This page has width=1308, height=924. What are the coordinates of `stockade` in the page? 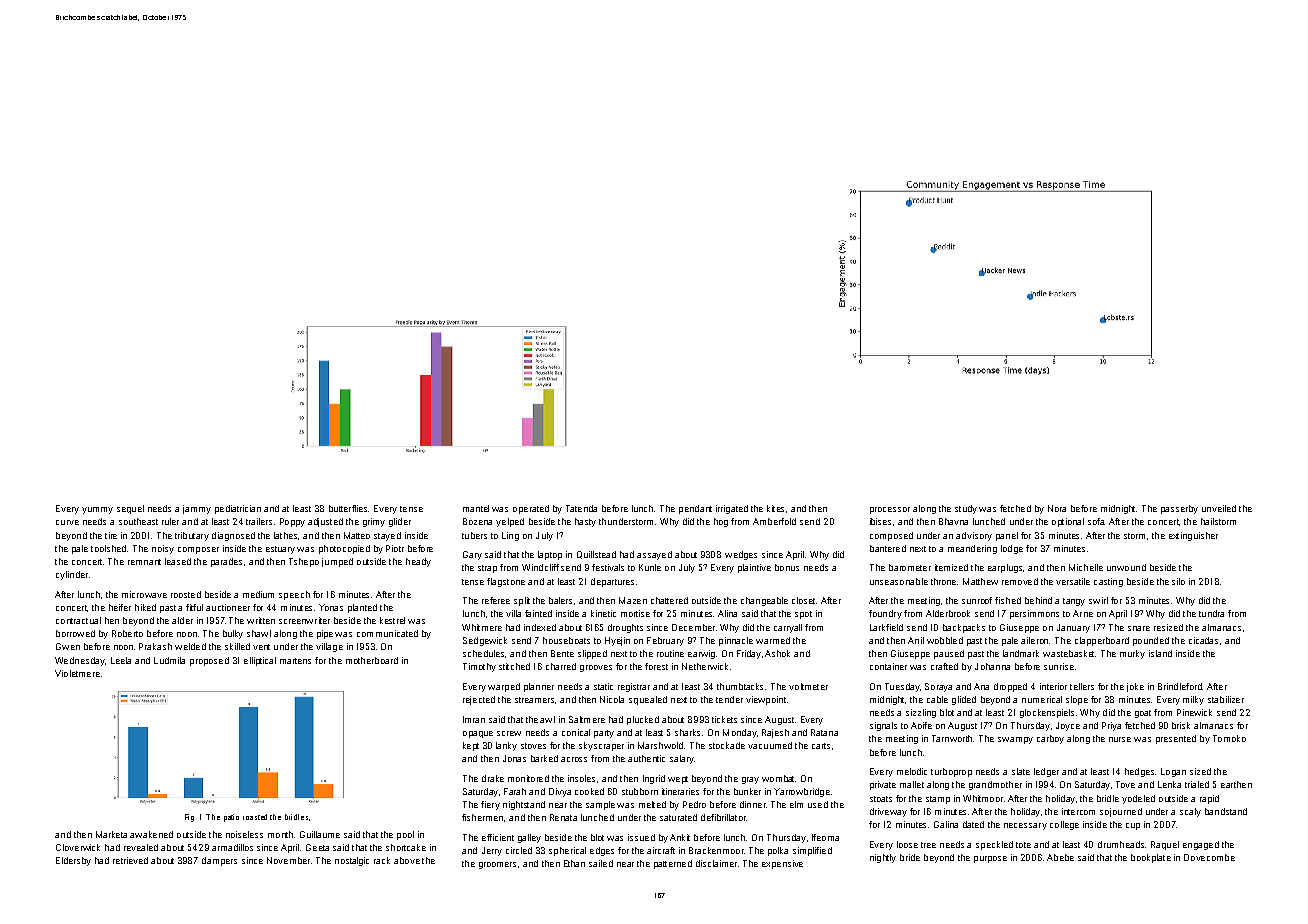 It's located at (727, 745).
